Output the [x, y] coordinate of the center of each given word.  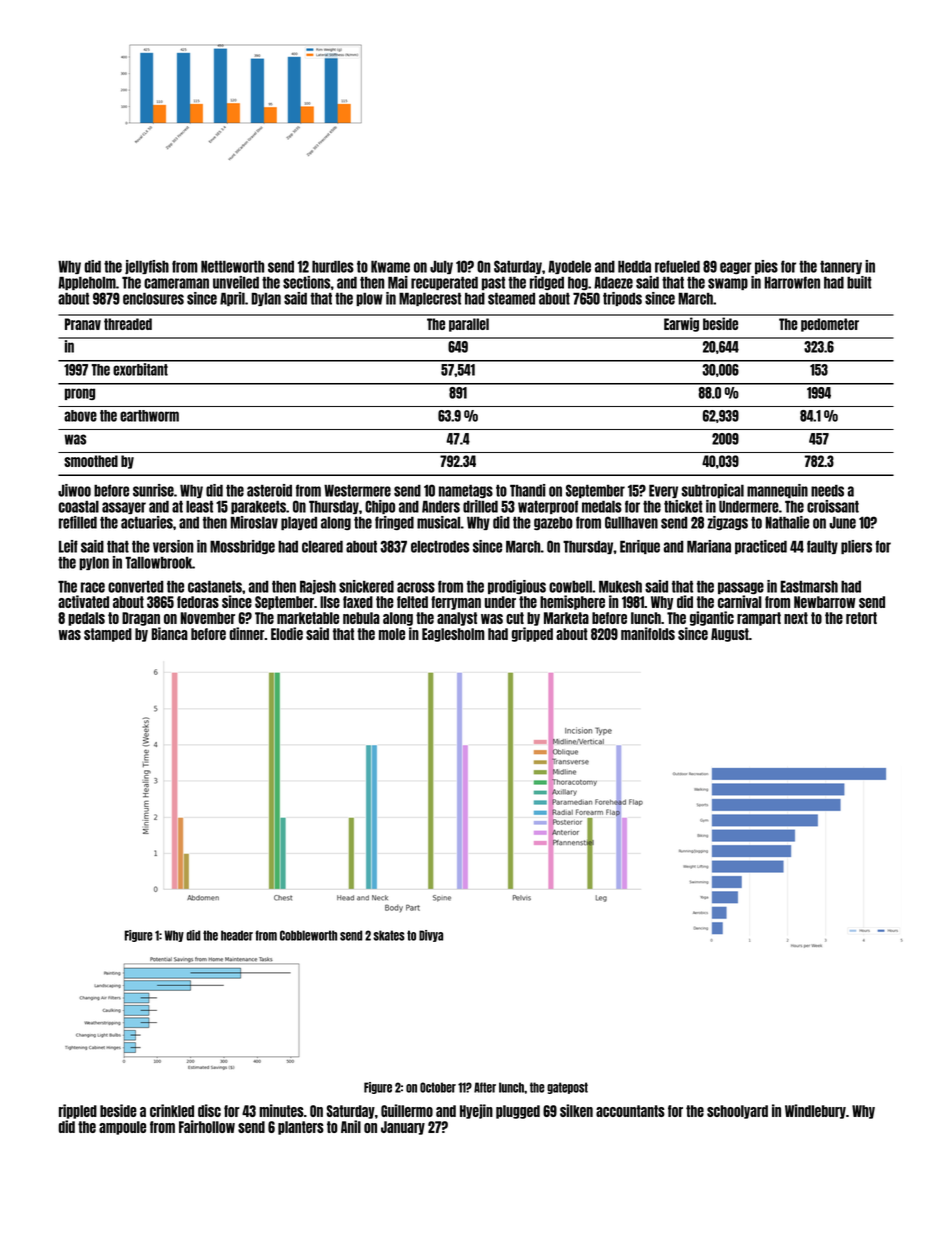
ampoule [122, 1128]
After [485, 1087]
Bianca [169, 633]
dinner [247, 633]
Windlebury [815, 1111]
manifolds [648, 633]
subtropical [712, 491]
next [796, 618]
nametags [466, 491]
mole [392, 634]
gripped [532, 634]
